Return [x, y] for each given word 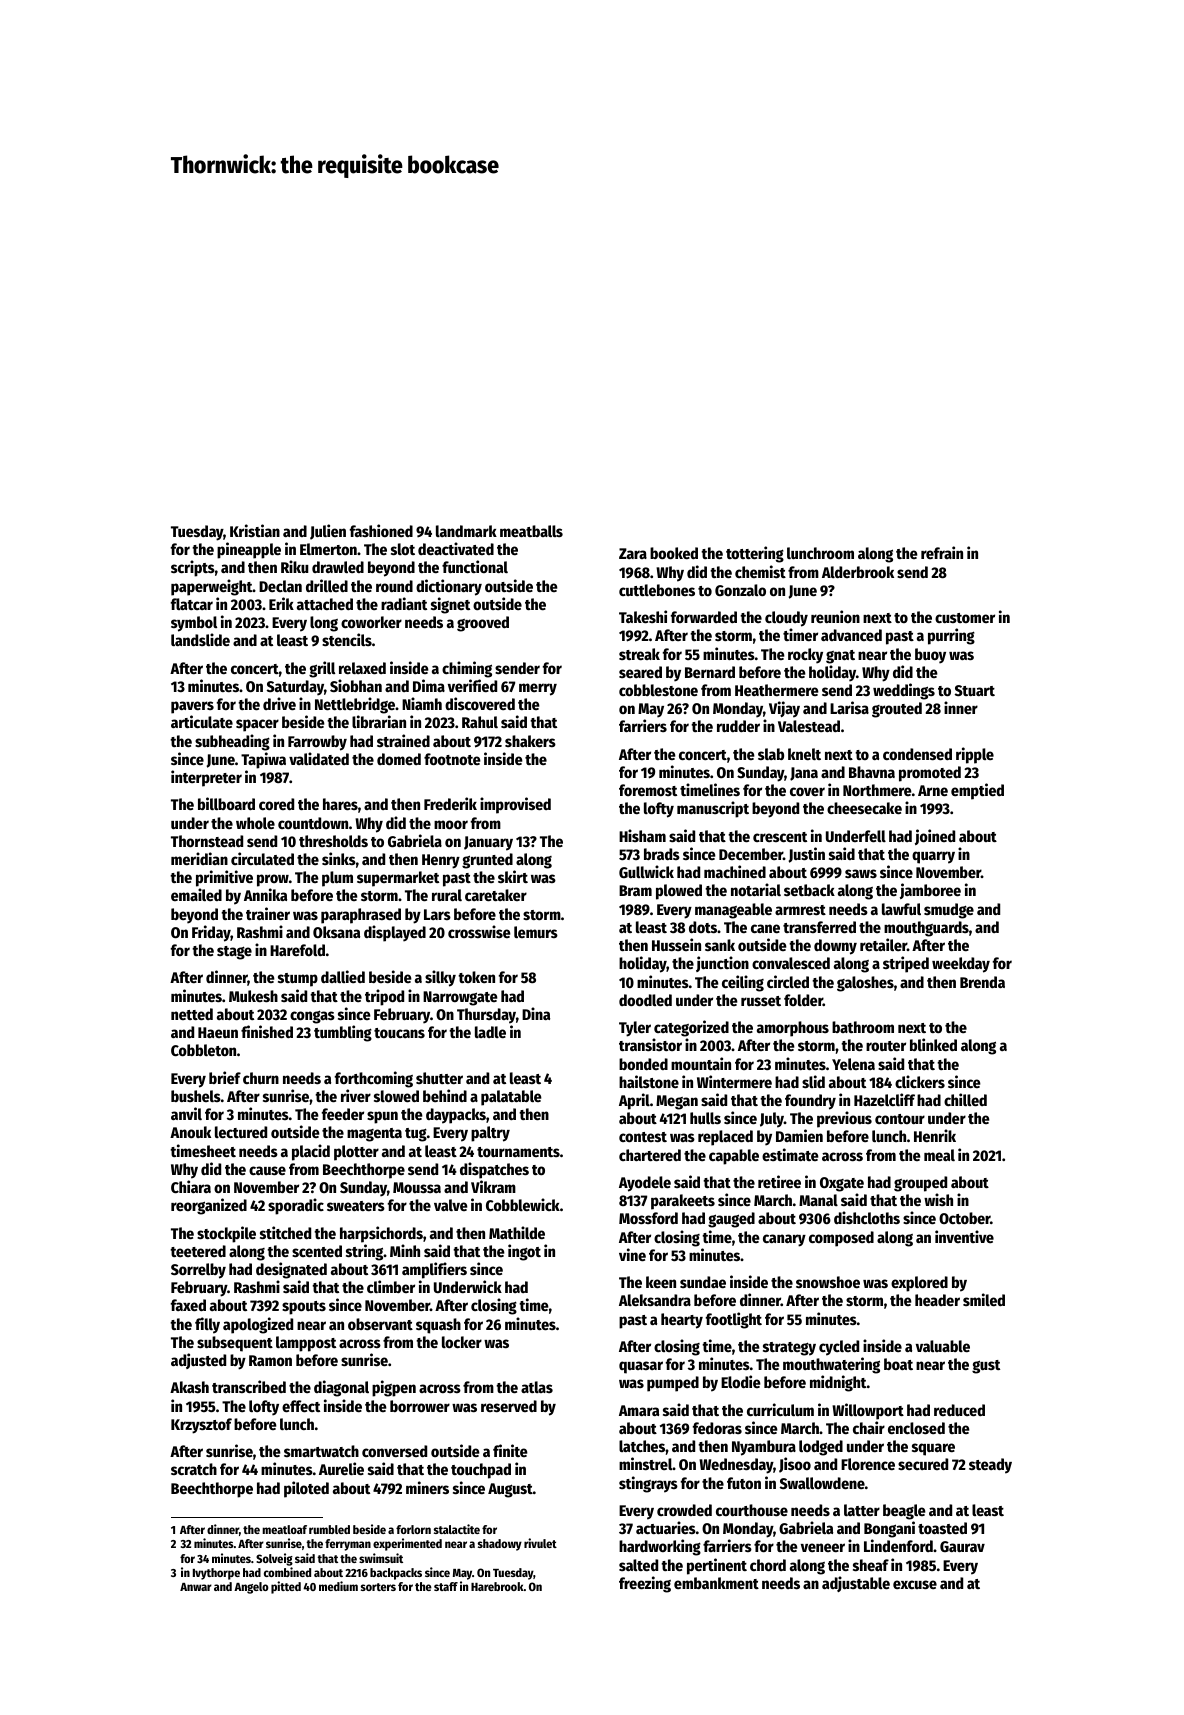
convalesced [791, 963]
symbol [194, 624]
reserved [509, 1406]
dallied [343, 976]
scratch [194, 1469]
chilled [965, 1099]
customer [965, 618]
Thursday [486, 1016]
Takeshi [643, 616]
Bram [635, 890]
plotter [356, 1153]
